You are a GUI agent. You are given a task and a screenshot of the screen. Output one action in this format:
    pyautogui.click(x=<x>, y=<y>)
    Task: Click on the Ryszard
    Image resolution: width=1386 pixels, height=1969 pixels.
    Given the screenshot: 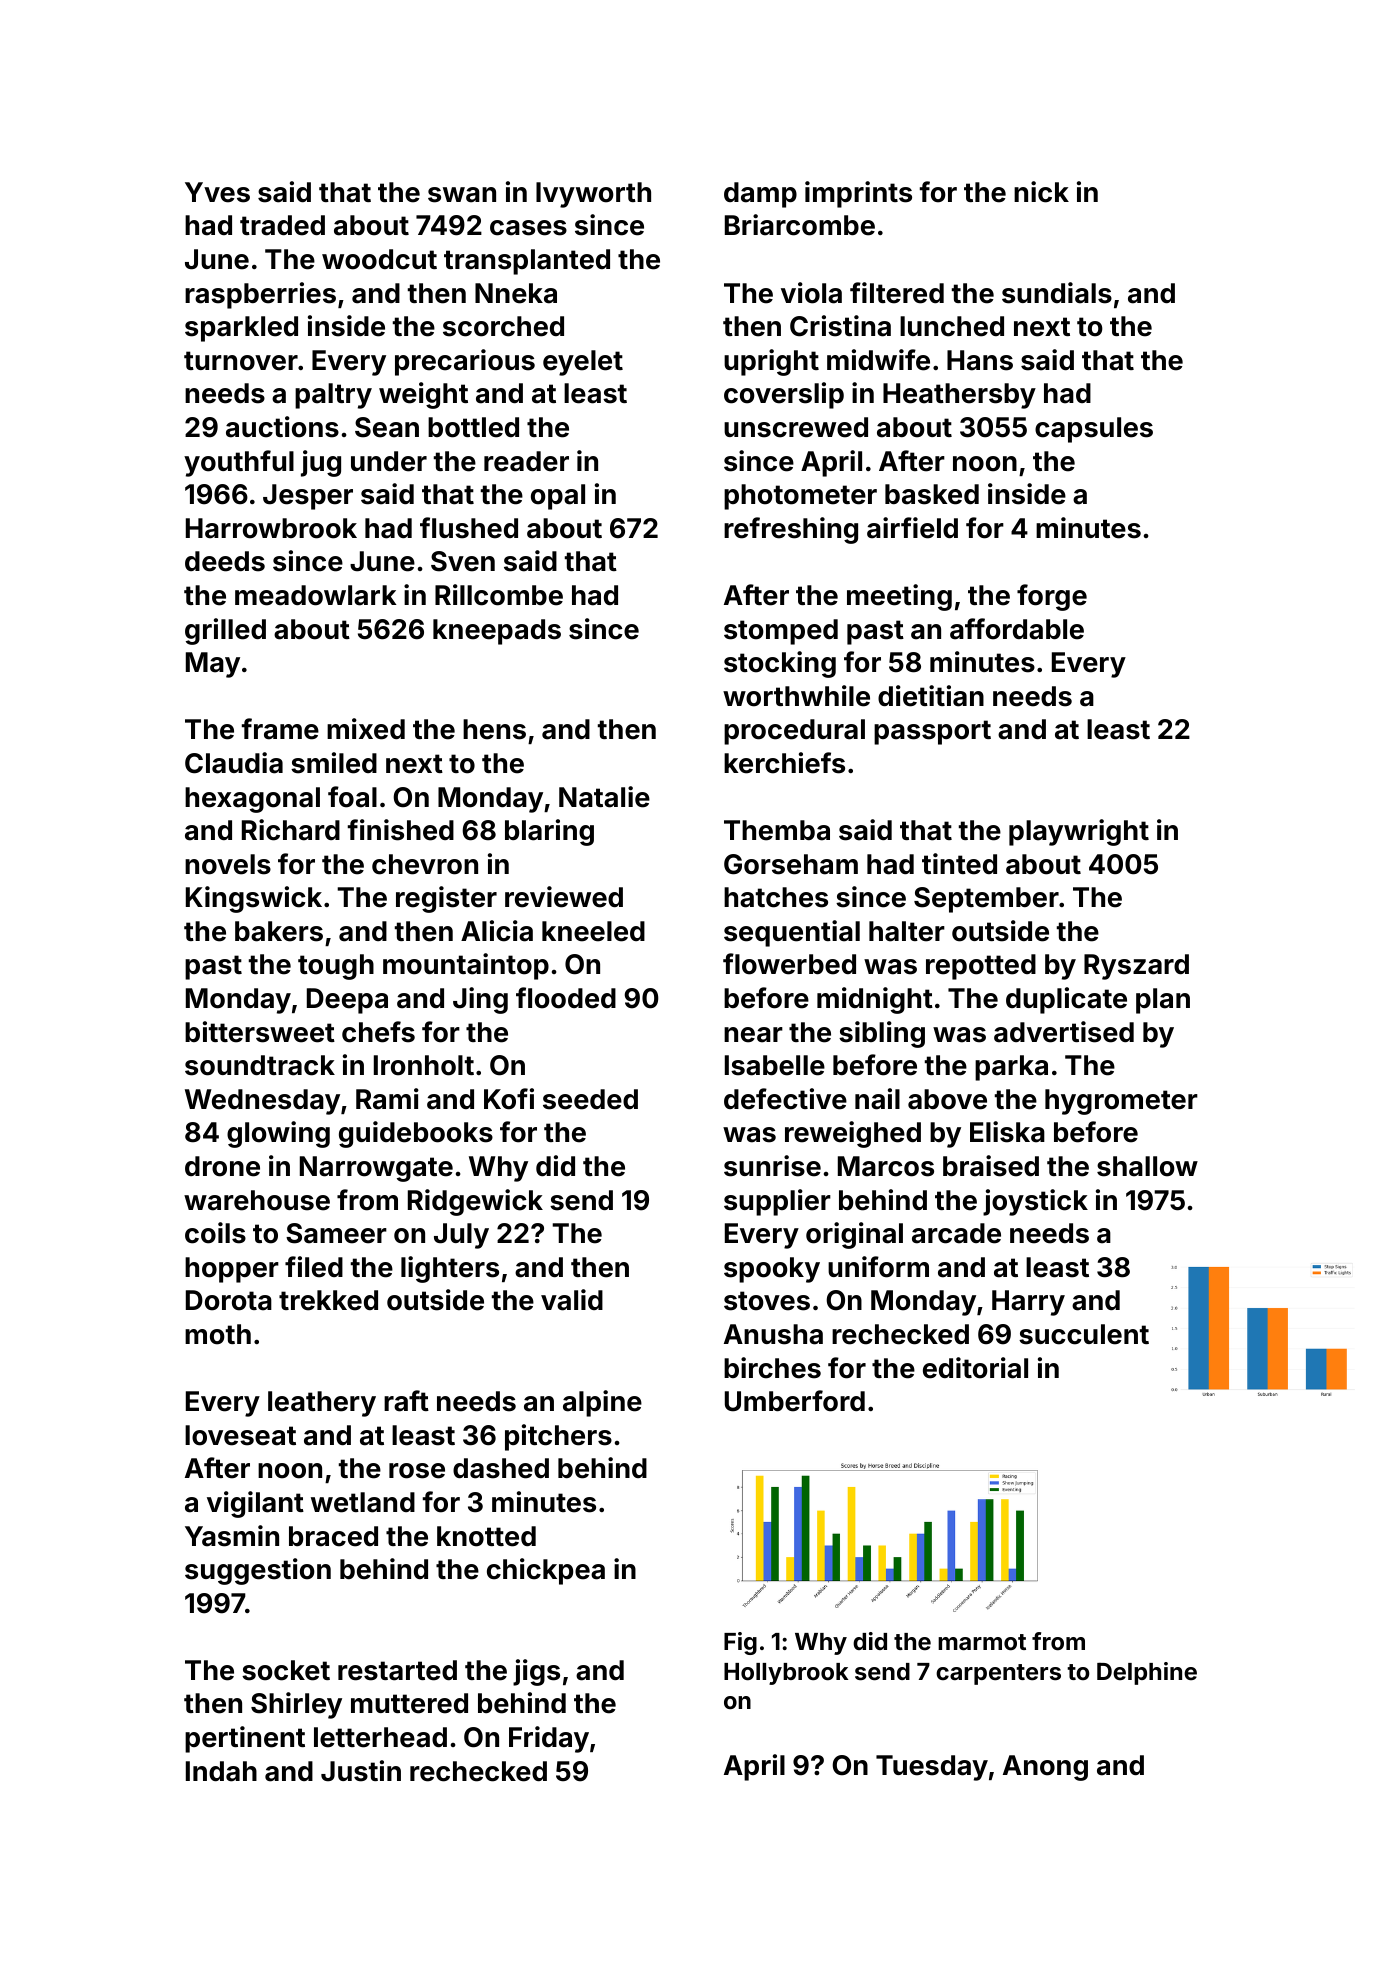 What is the action you would take?
    pyautogui.click(x=1136, y=967)
